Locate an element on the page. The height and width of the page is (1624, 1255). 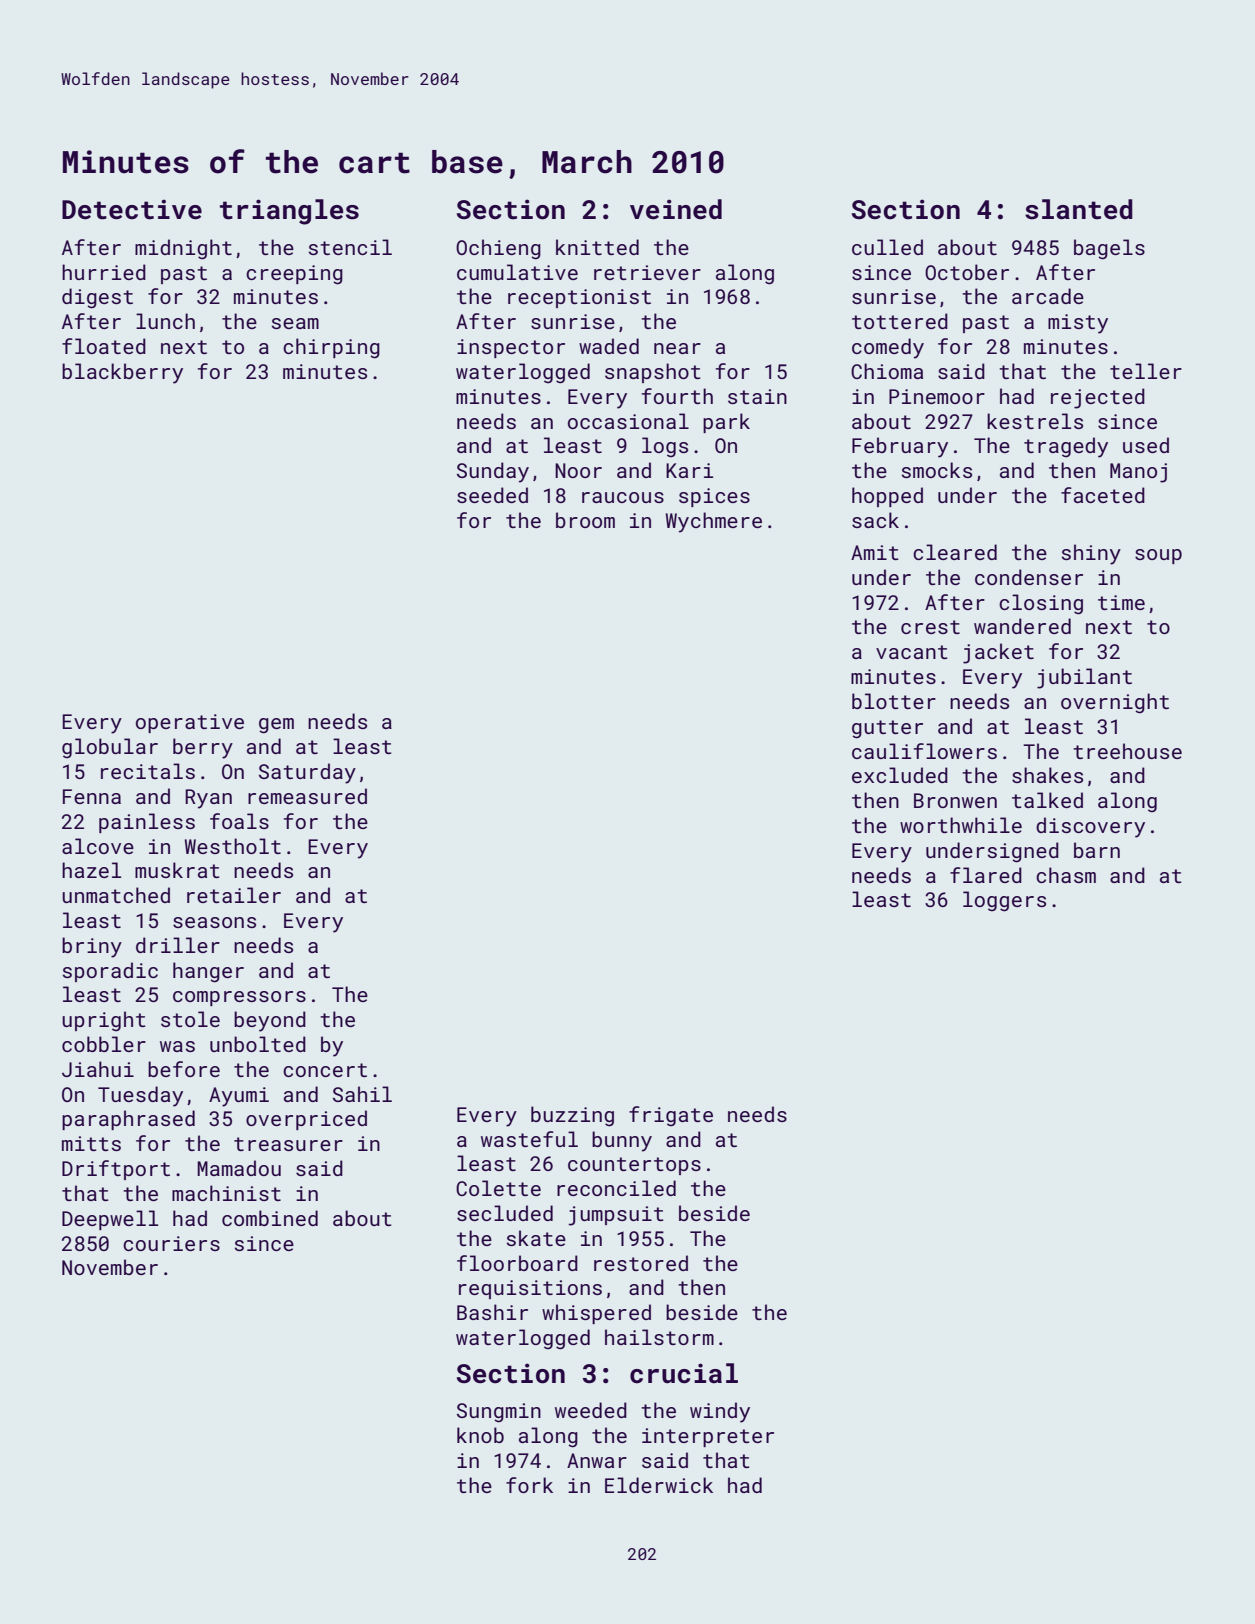
vacant is located at coordinates (912, 652).
